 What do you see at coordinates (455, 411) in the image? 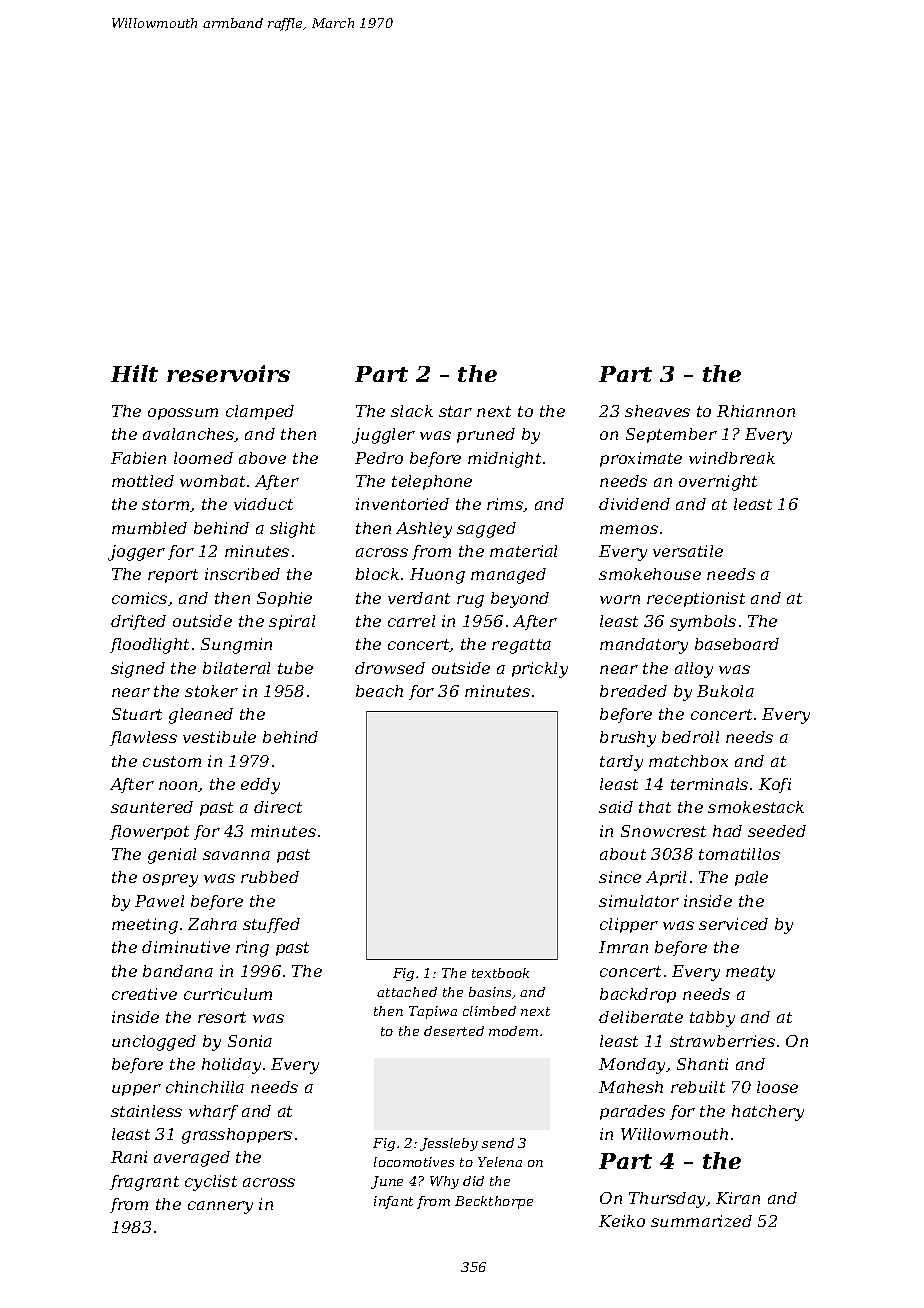
I see `star` at bounding box center [455, 411].
